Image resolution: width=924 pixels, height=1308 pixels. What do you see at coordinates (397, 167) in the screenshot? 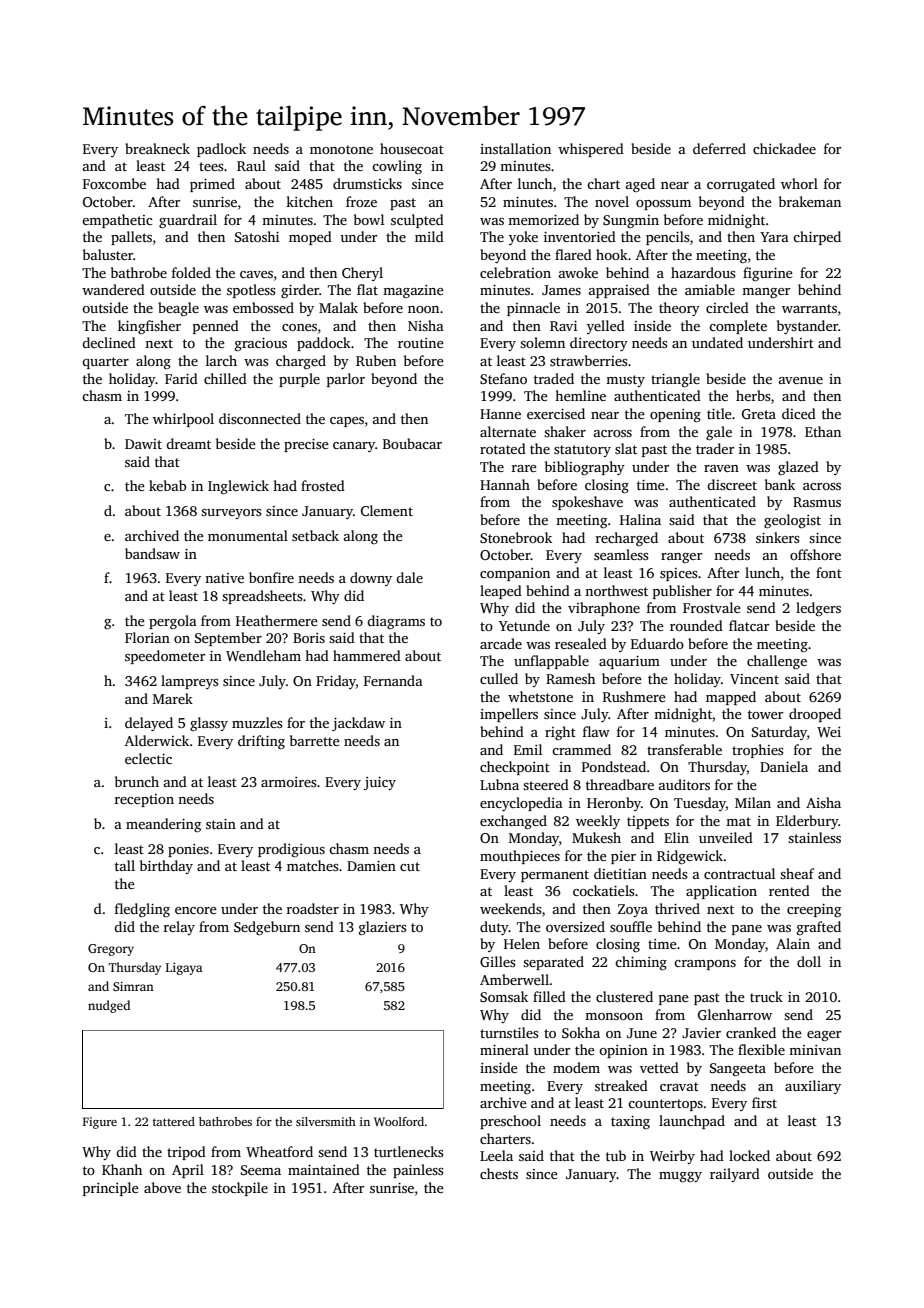
I see `cowling` at bounding box center [397, 167].
